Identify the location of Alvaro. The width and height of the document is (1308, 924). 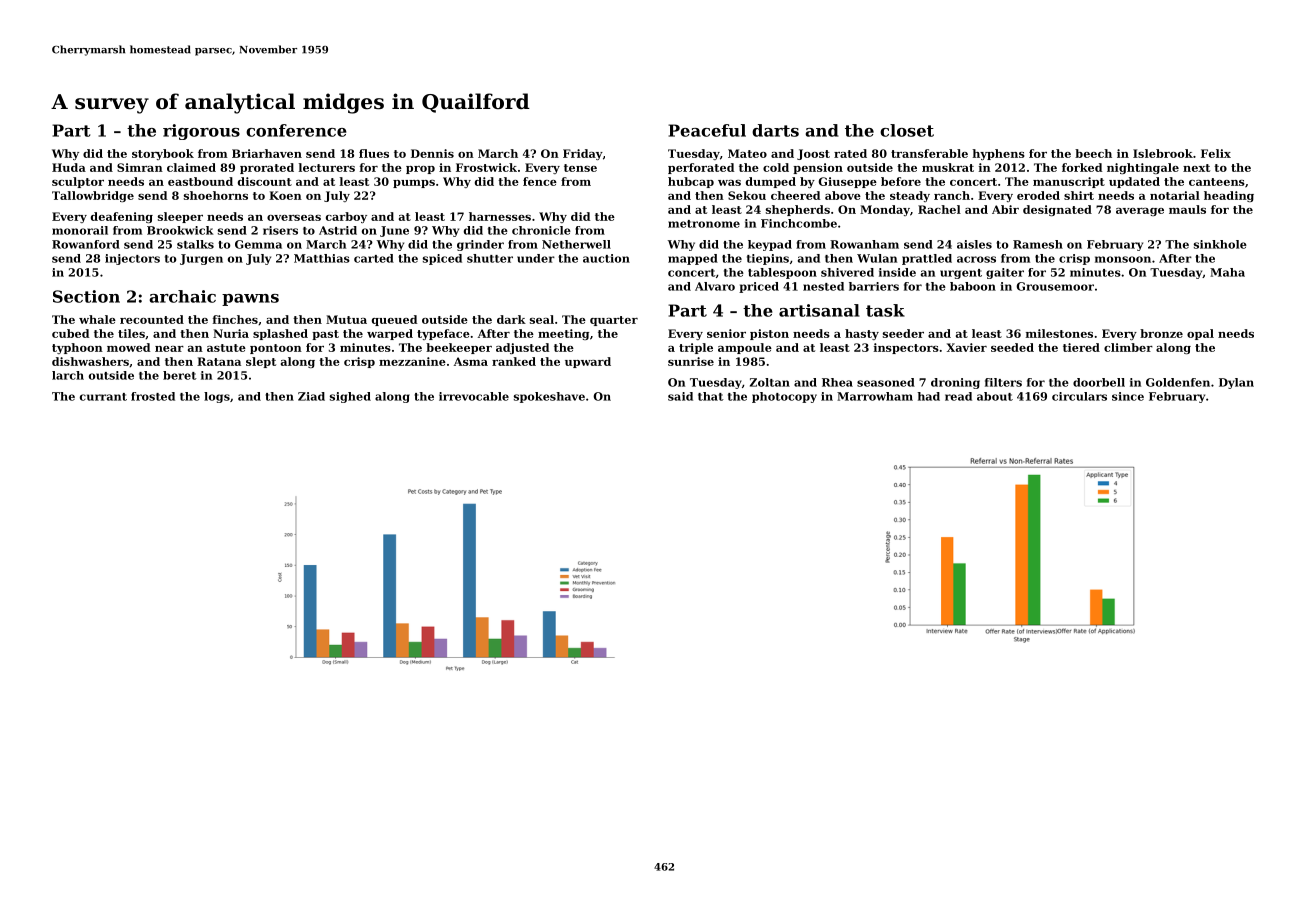
(715, 286).
